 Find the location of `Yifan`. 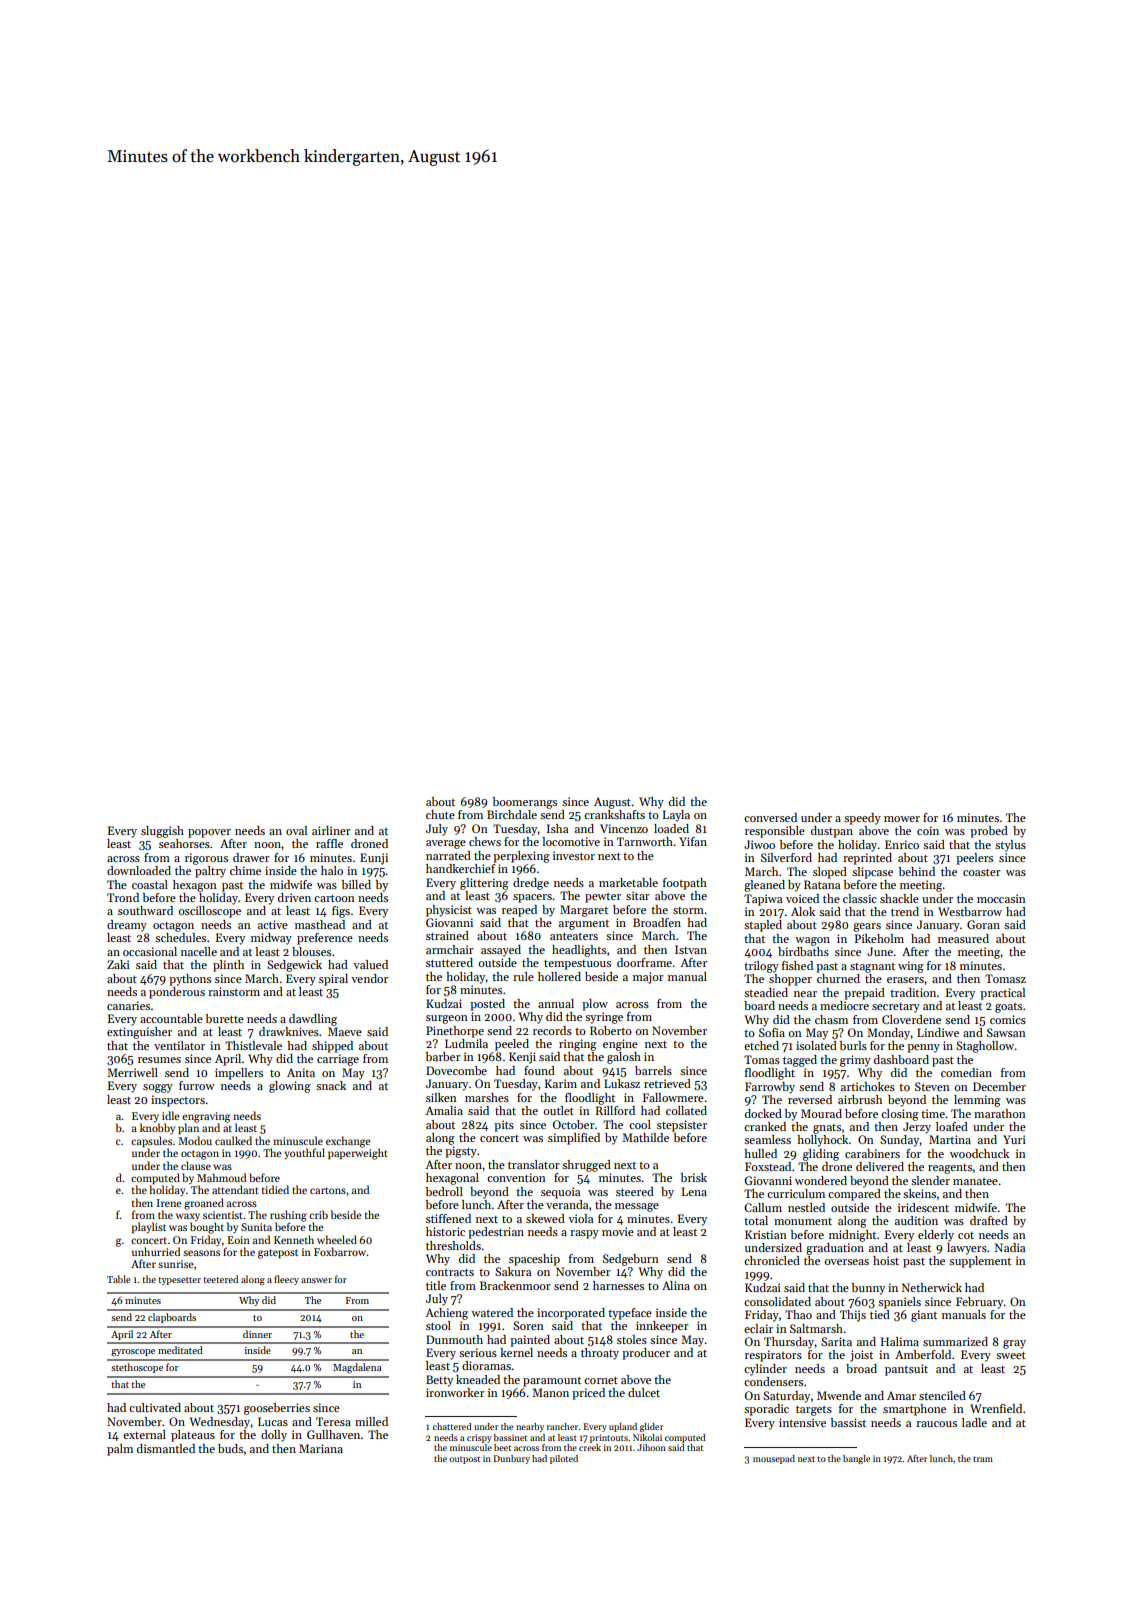

Yifan is located at coordinates (693, 841).
